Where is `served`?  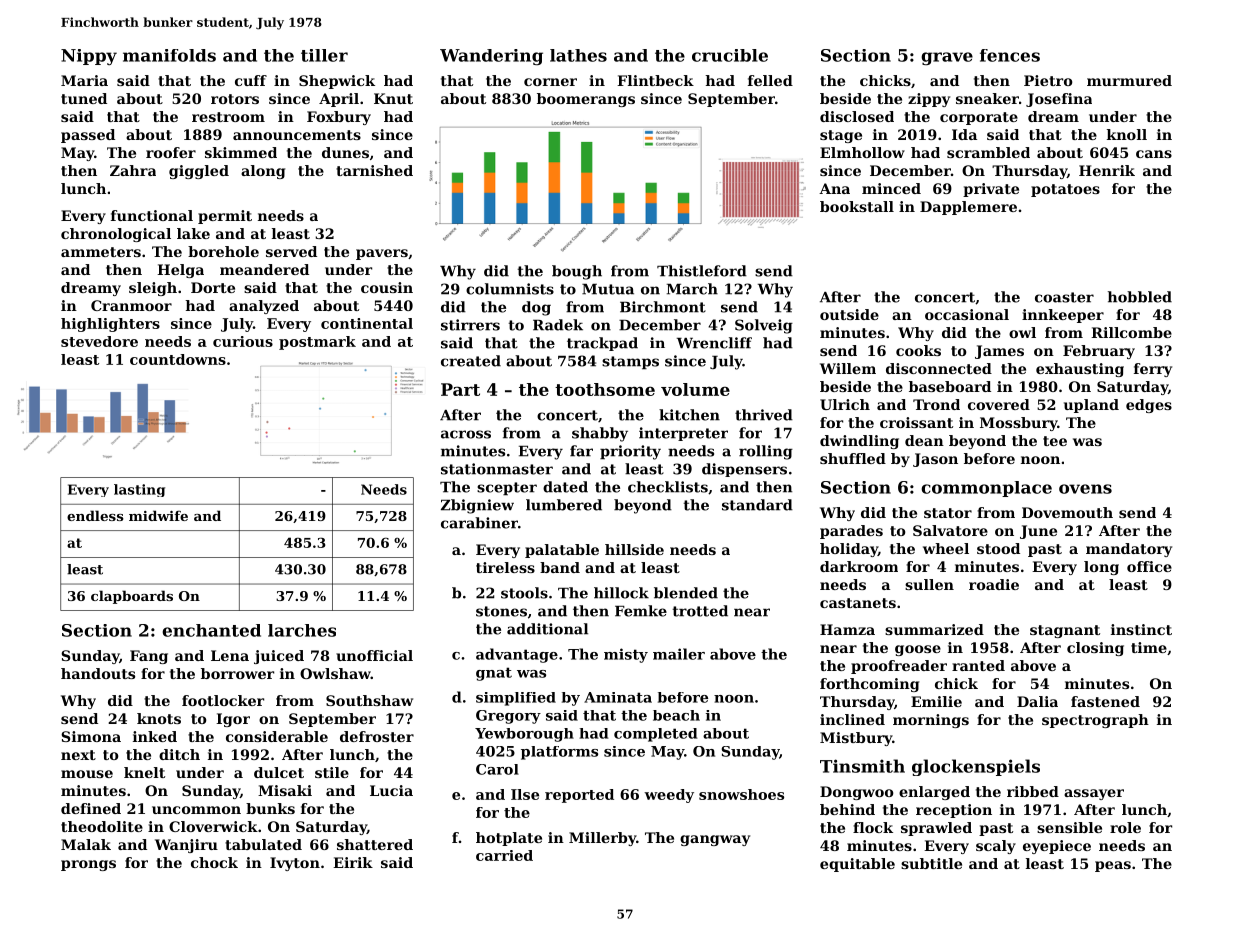
served is located at coordinates (291, 251).
